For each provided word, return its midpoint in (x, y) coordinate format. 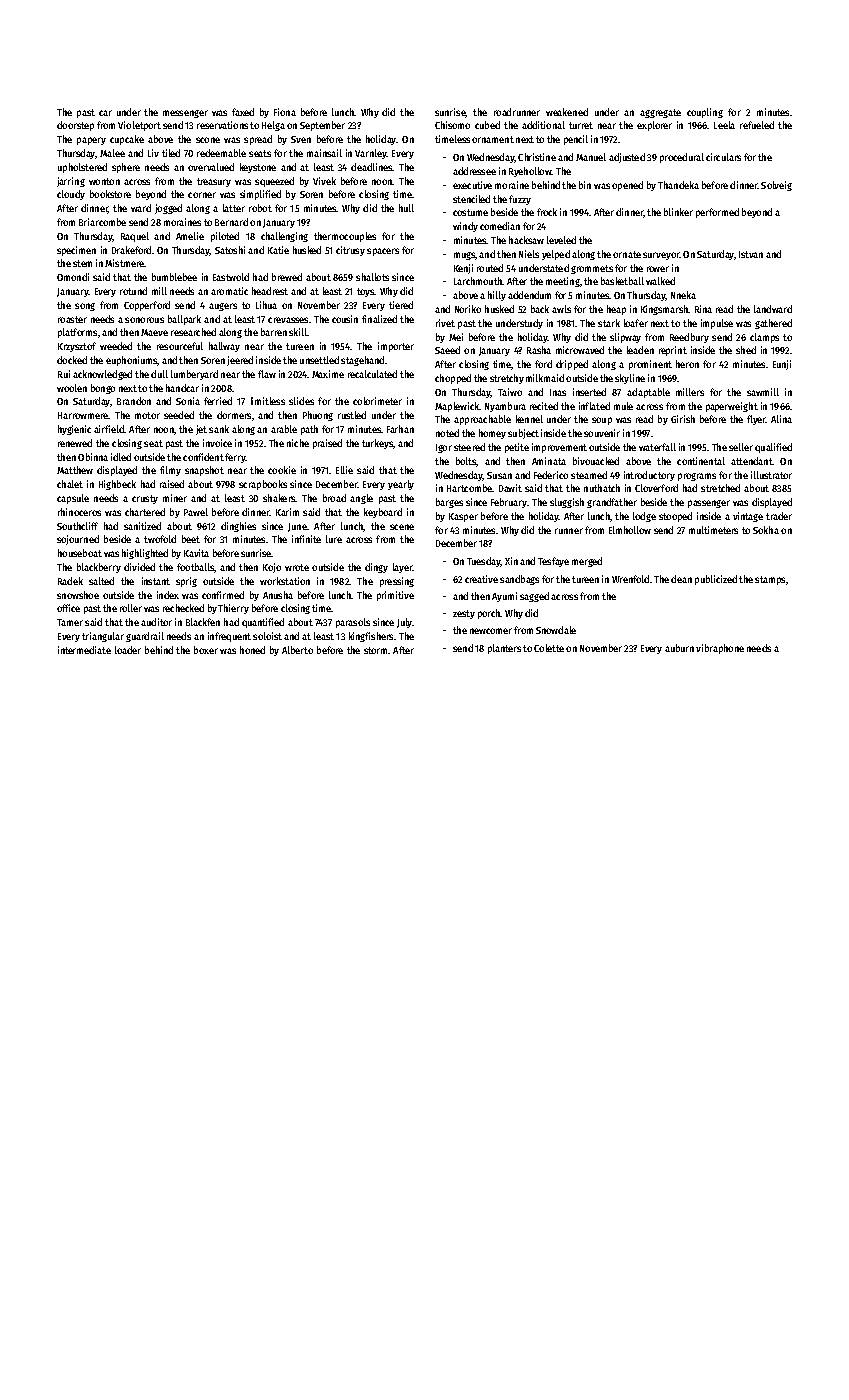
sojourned (78, 540)
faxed (243, 112)
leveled (561, 240)
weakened (567, 112)
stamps (770, 580)
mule (623, 406)
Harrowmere (83, 415)
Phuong (318, 416)
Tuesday (484, 562)
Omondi (73, 277)
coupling (705, 113)
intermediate (84, 650)
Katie (278, 250)
